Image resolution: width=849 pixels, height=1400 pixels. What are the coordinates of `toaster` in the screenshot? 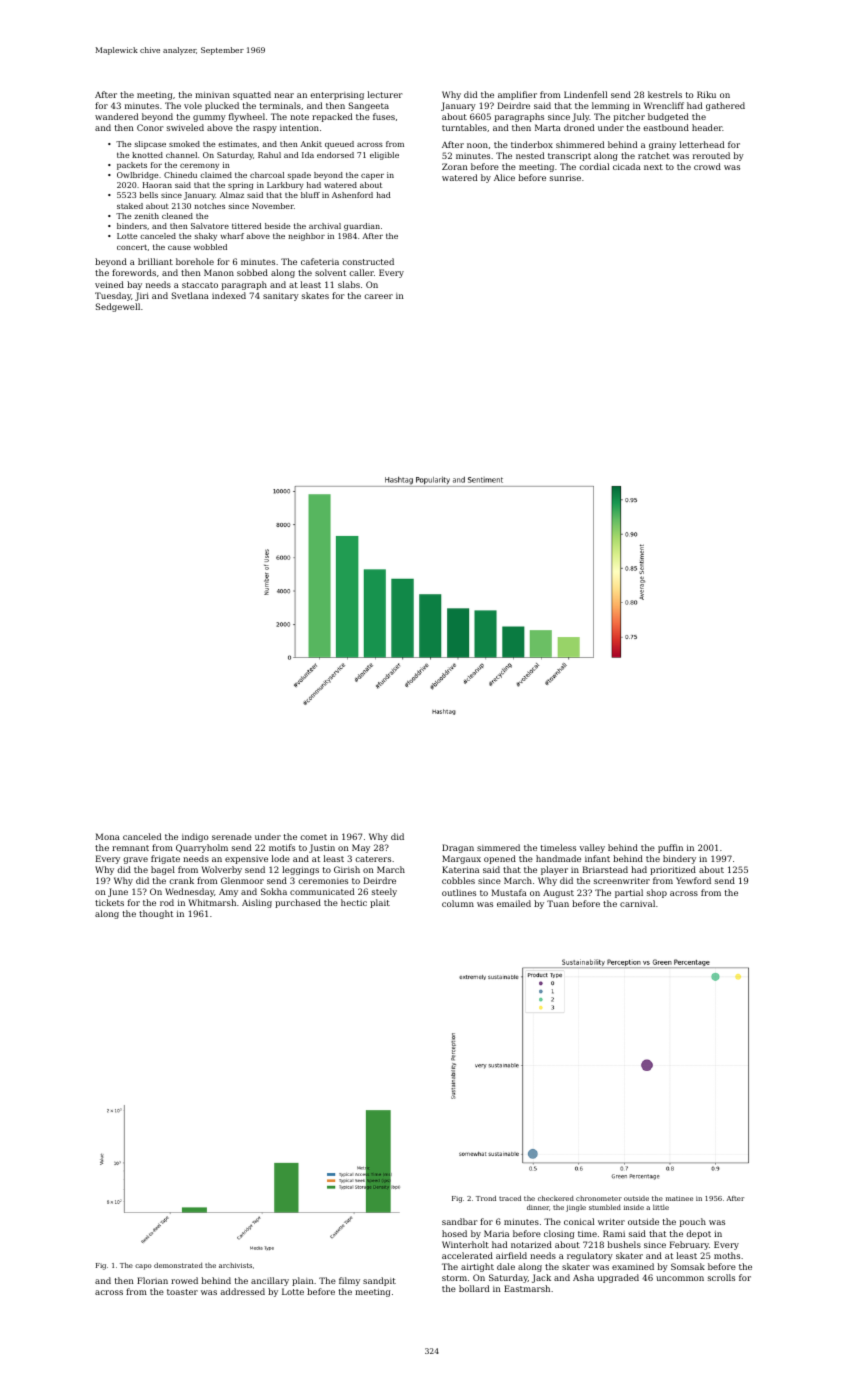 It's located at (182, 1292).
